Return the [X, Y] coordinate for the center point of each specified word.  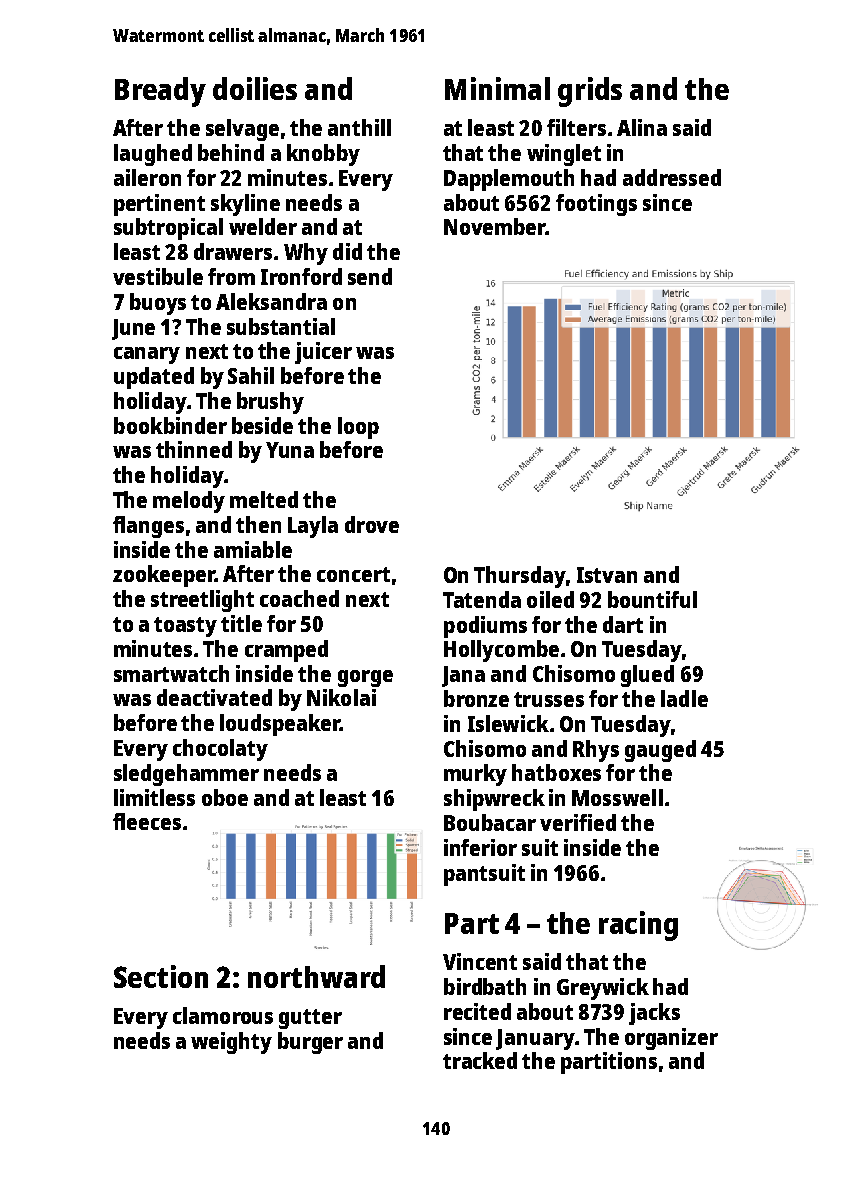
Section [161, 976]
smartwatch [171, 673]
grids [590, 92]
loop [358, 428]
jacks [654, 1014]
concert [353, 574]
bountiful [652, 599]
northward [316, 976]
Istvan [607, 575]
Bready [160, 92]
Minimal [497, 88]
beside [262, 425]
